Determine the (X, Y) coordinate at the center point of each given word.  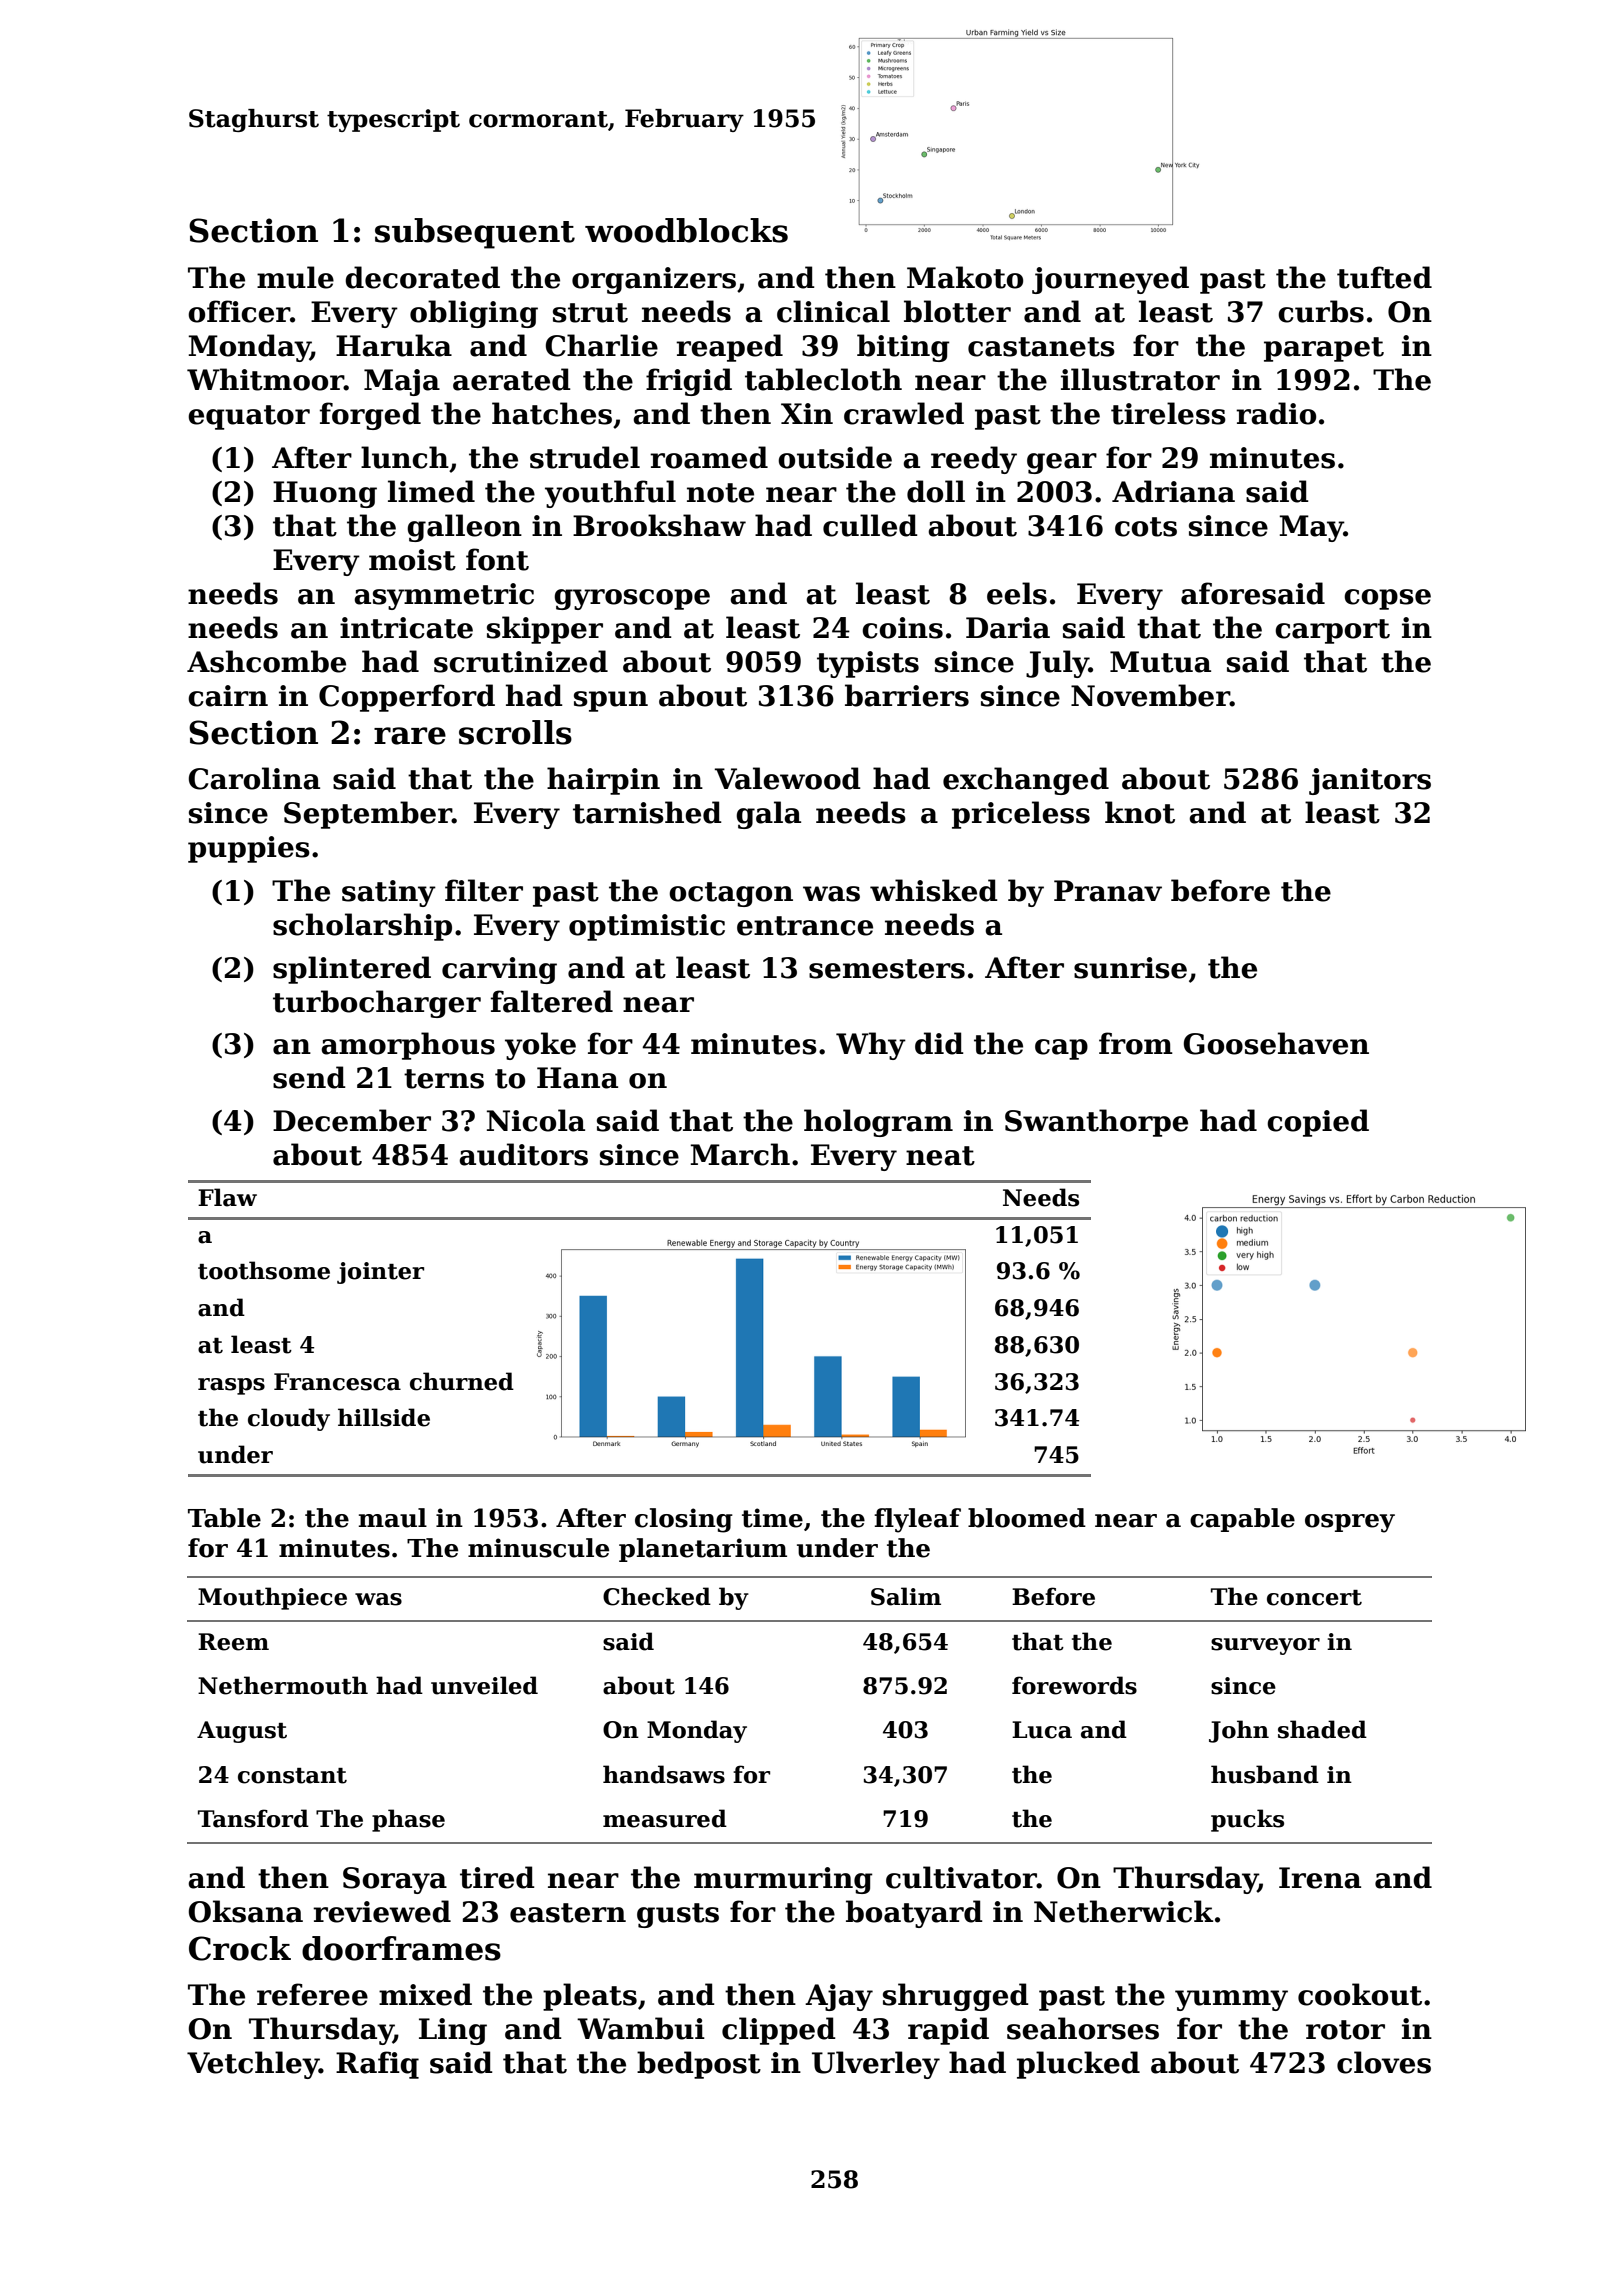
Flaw (227, 1197)
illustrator (1140, 379)
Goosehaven (1276, 1043)
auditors (523, 1154)
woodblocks (686, 230)
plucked (1078, 2065)
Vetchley (253, 2065)
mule (295, 277)
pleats (590, 1997)
